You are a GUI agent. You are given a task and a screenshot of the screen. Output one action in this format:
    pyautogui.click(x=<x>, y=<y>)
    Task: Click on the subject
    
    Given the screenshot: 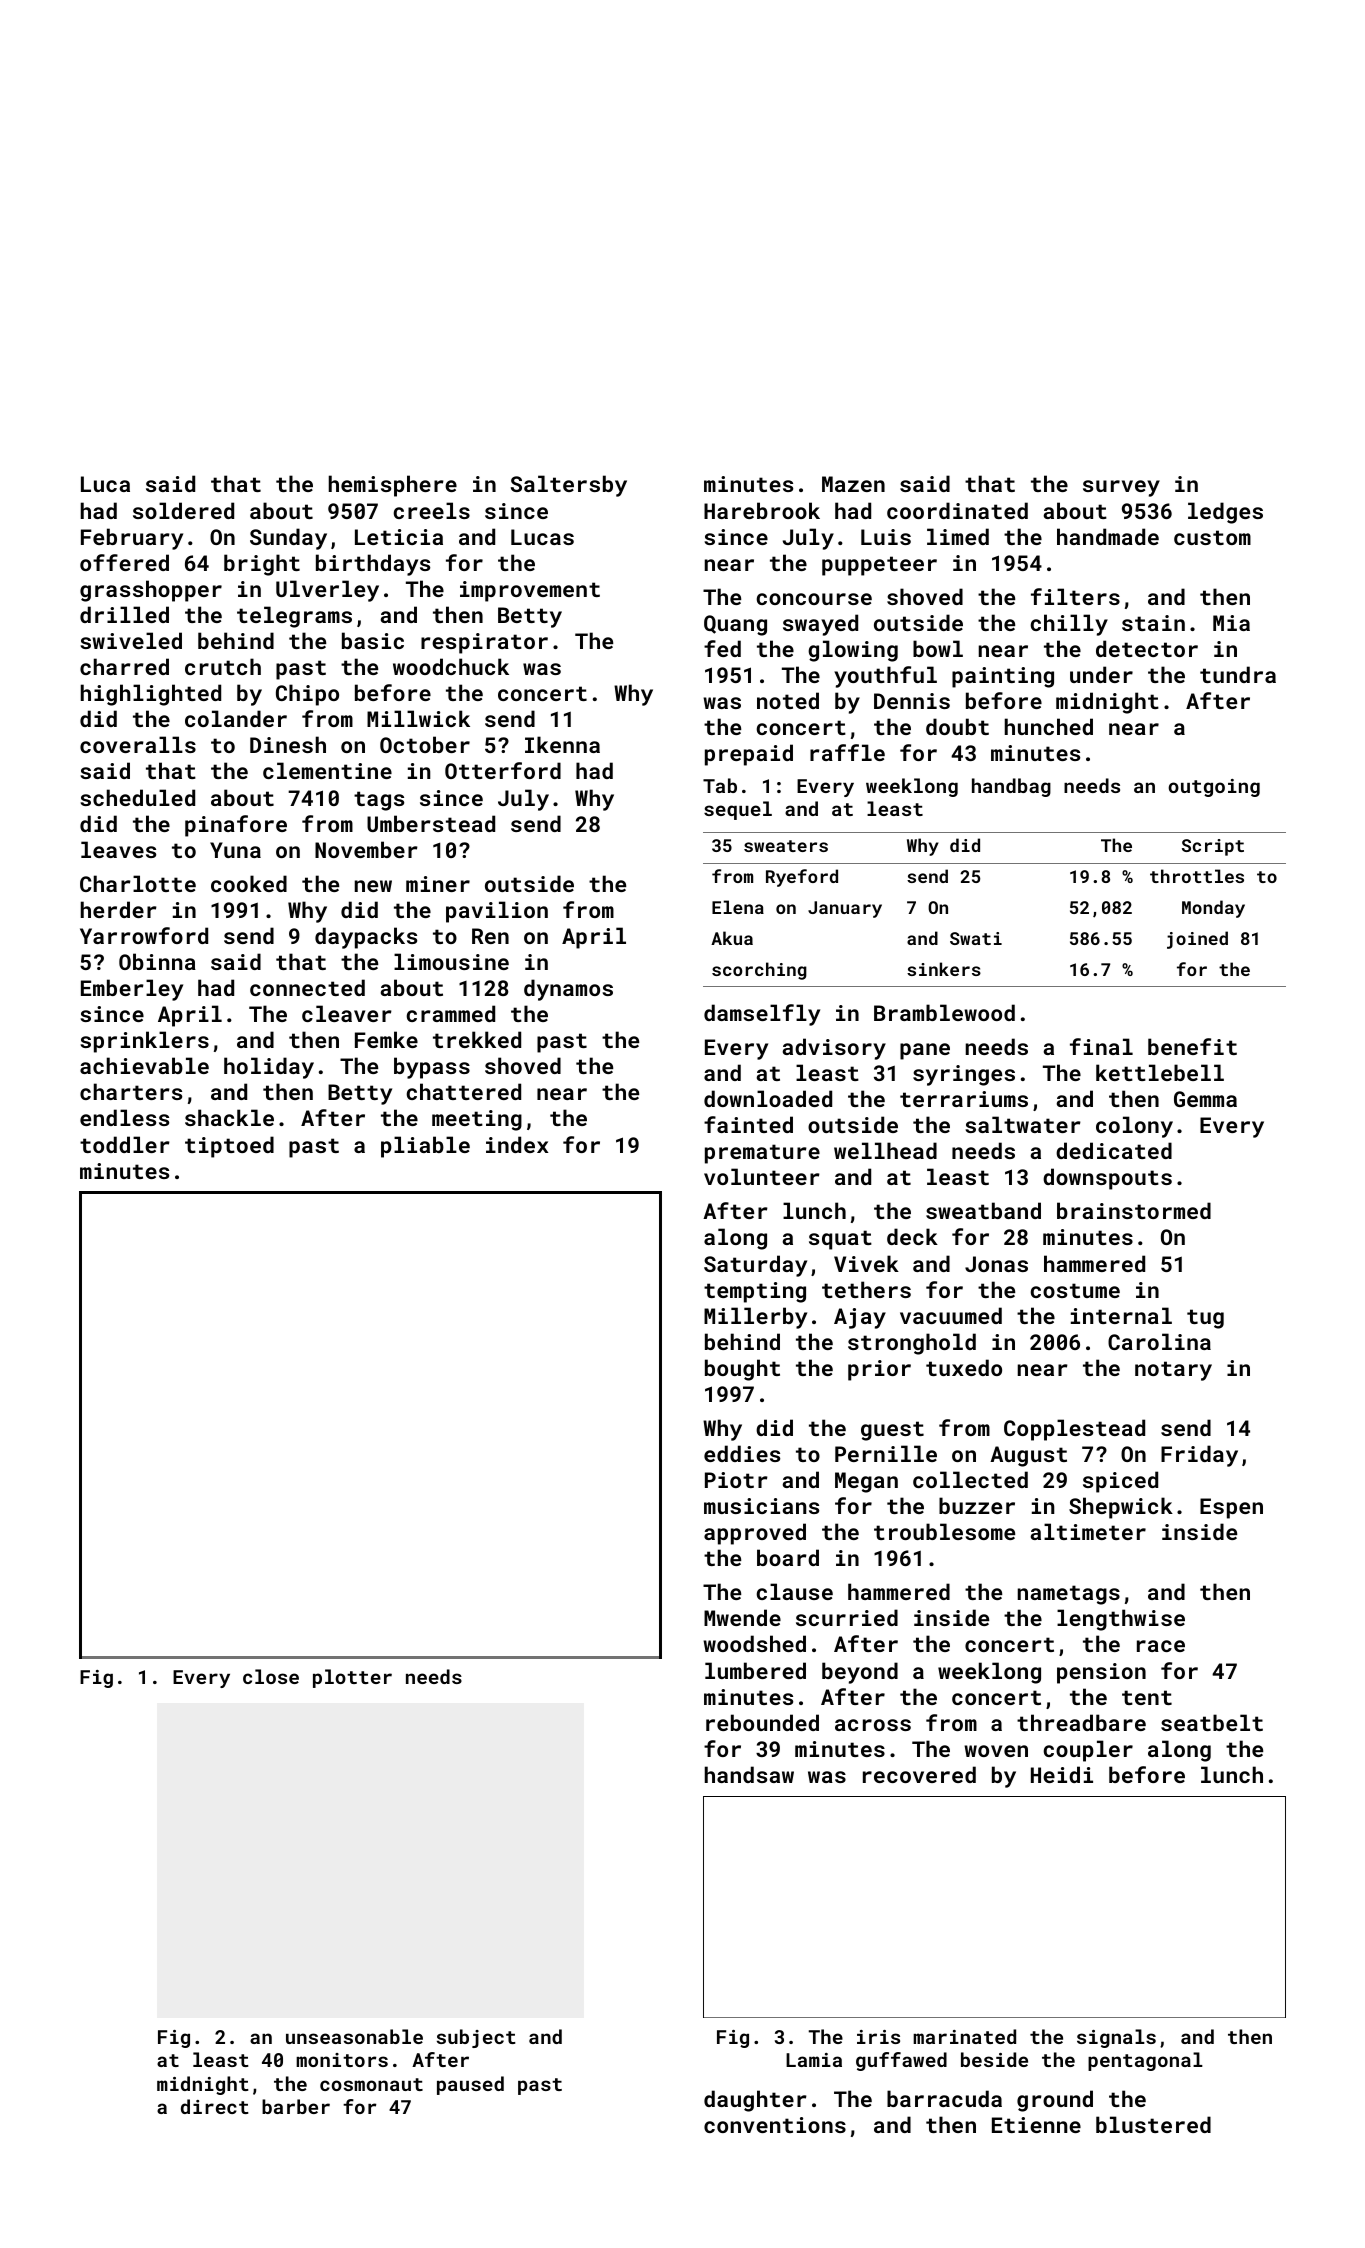 What is the action you would take?
    pyautogui.click(x=476, y=2038)
